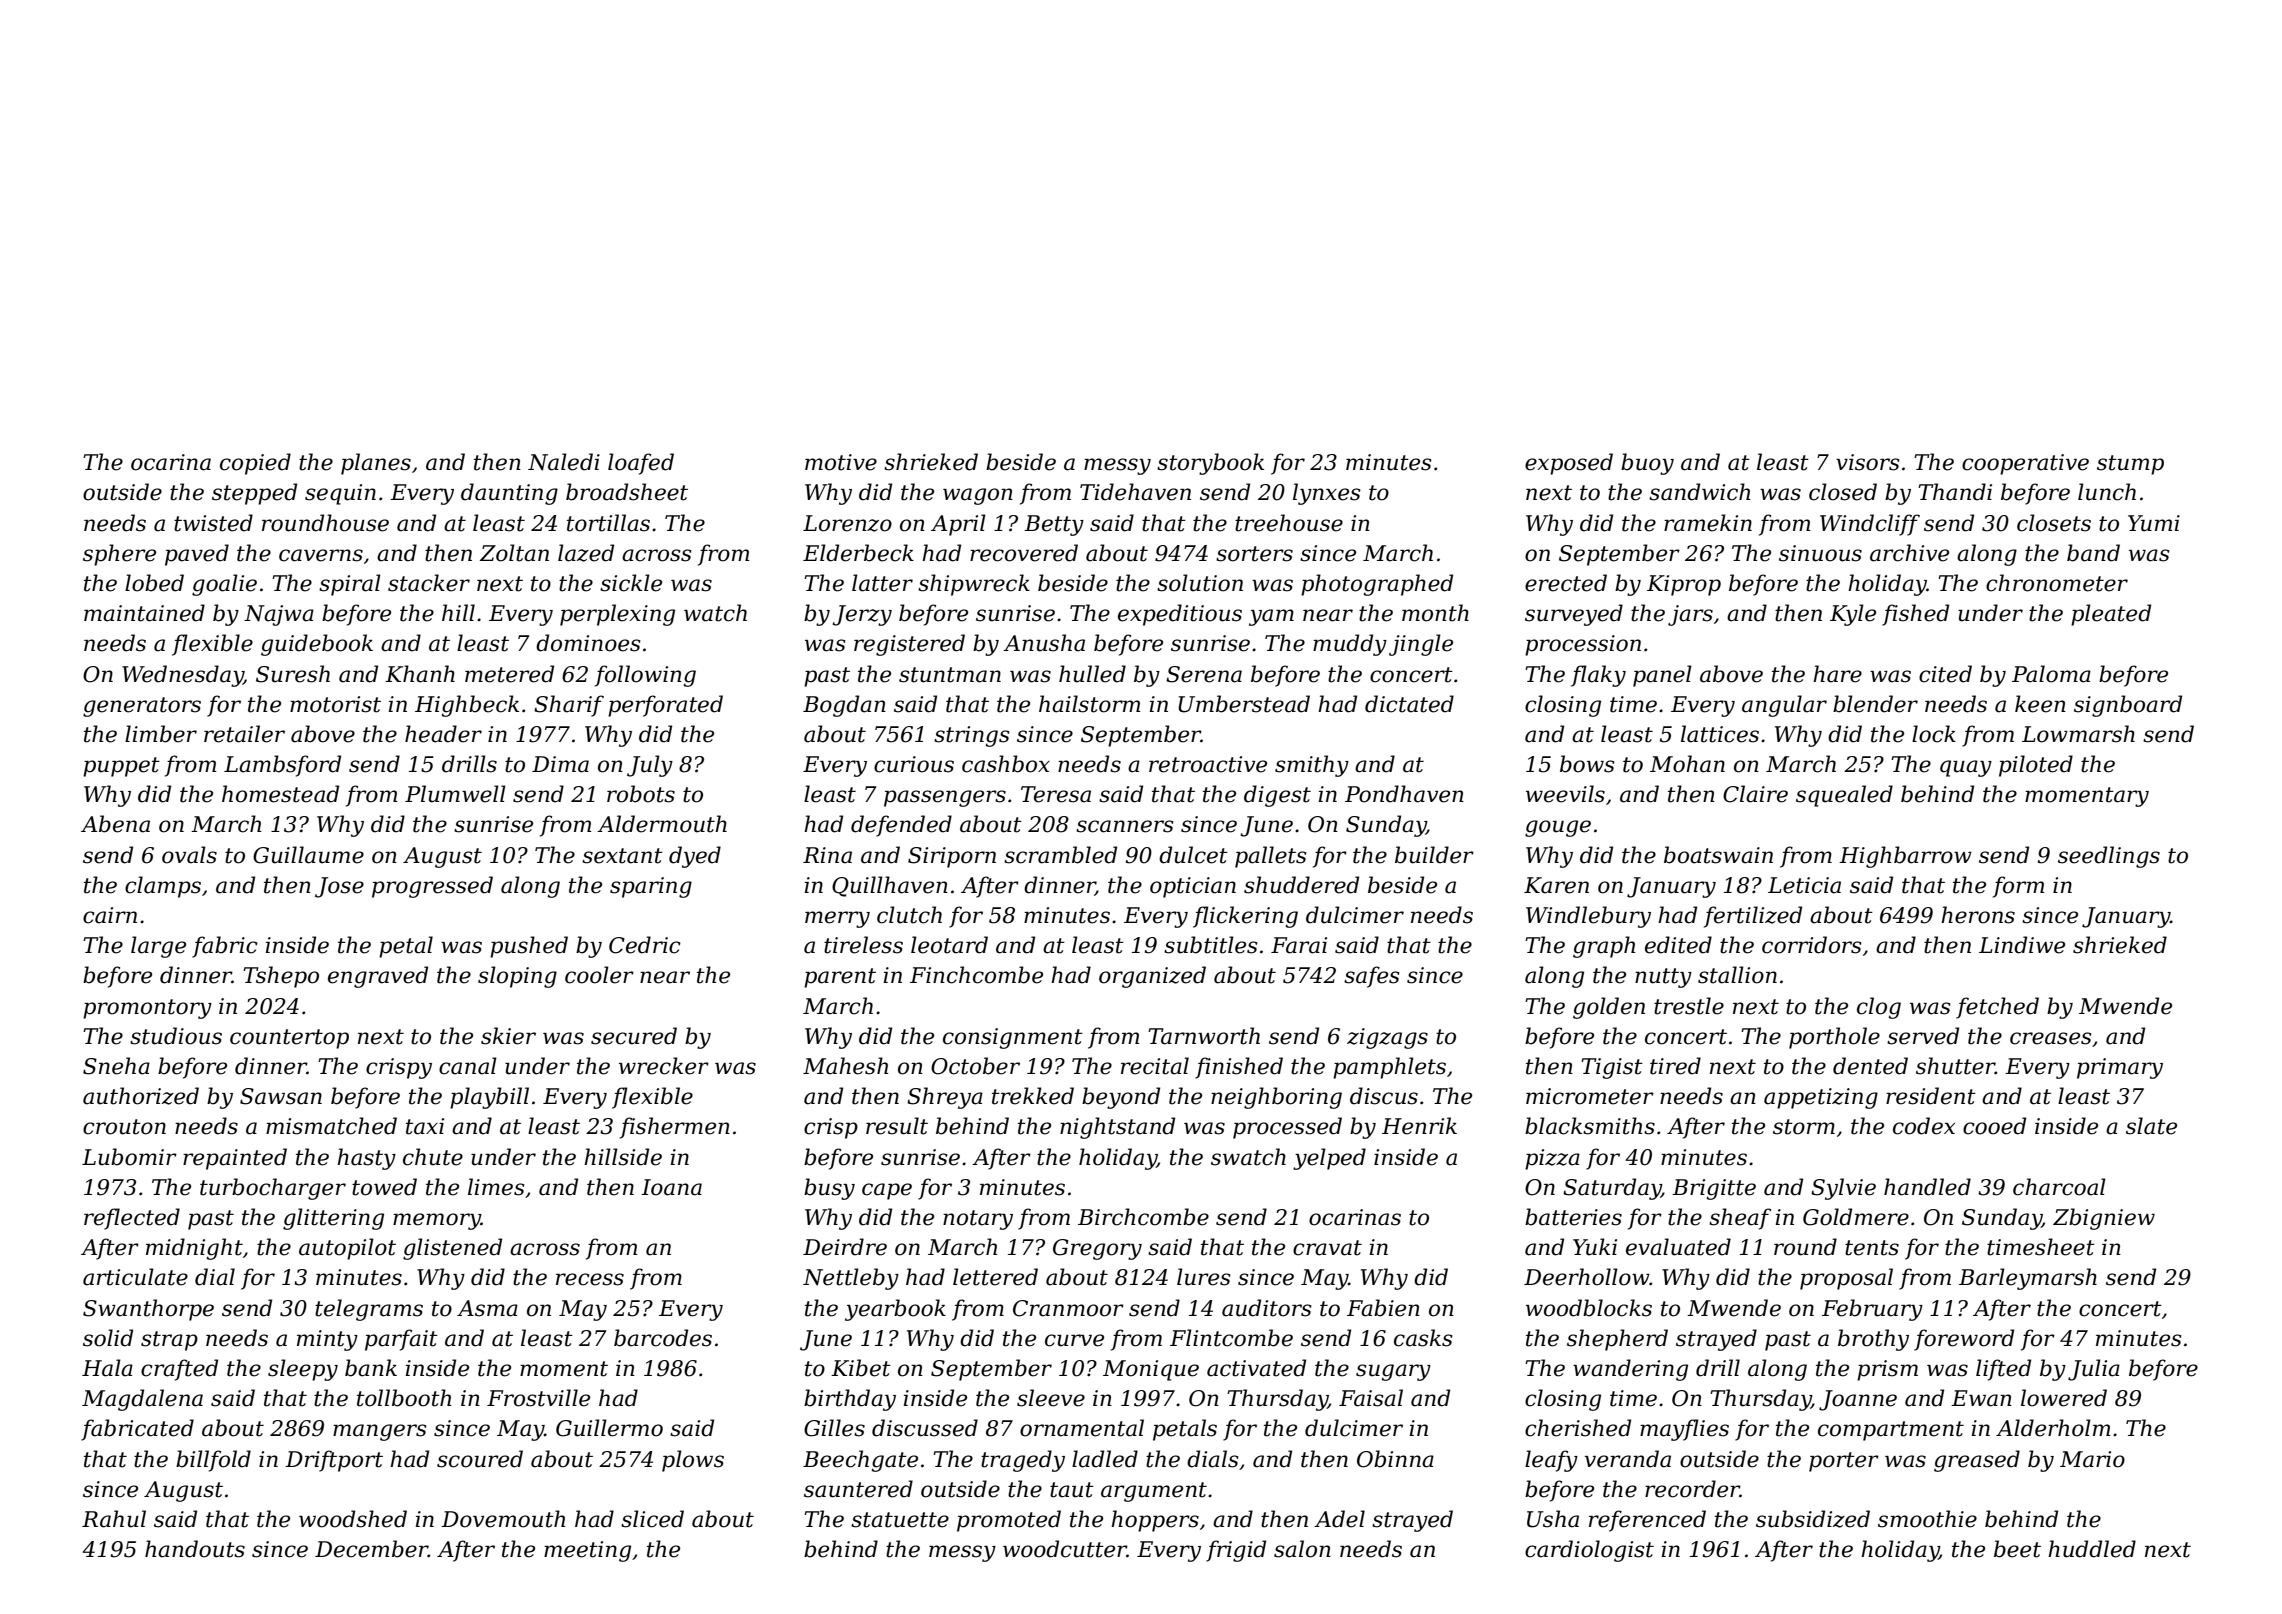 The image size is (2282, 1614). Describe the element at coordinates (1065, 1549) in the image. I see `woodcutter` at that location.
